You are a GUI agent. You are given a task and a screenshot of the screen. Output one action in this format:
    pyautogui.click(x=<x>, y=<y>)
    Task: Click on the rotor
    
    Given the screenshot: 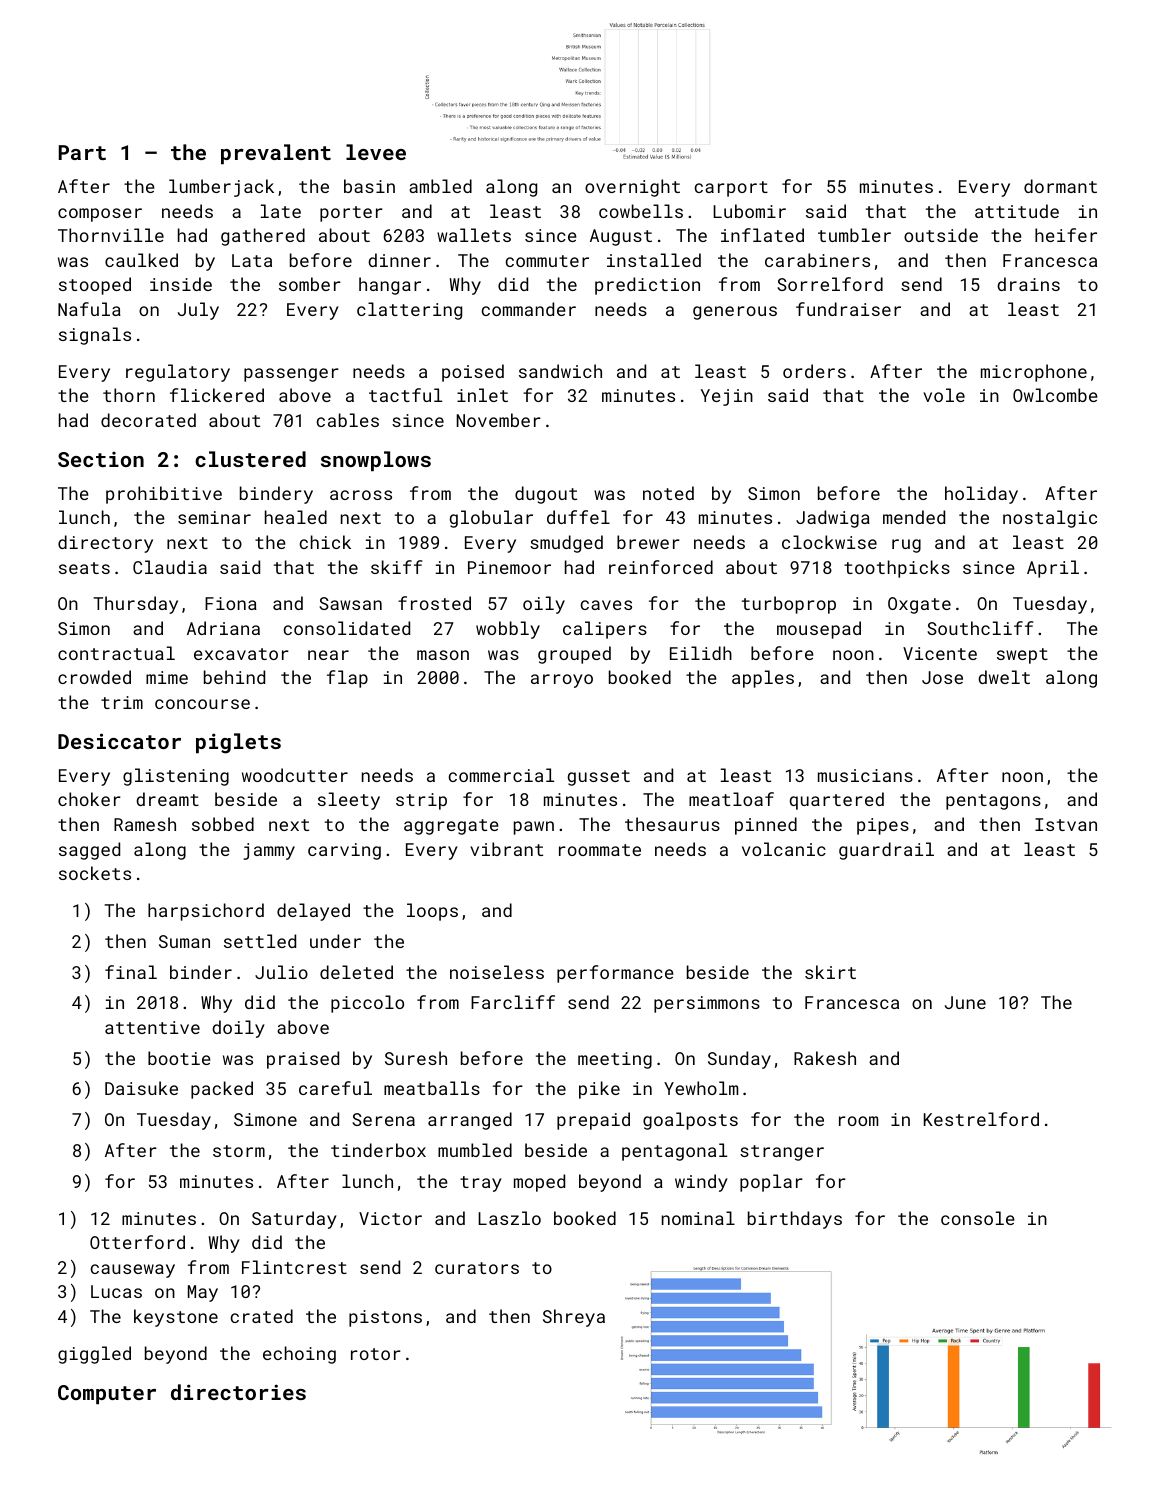 What is the action you would take?
    pyautogui.click(x=376, y=1354)
